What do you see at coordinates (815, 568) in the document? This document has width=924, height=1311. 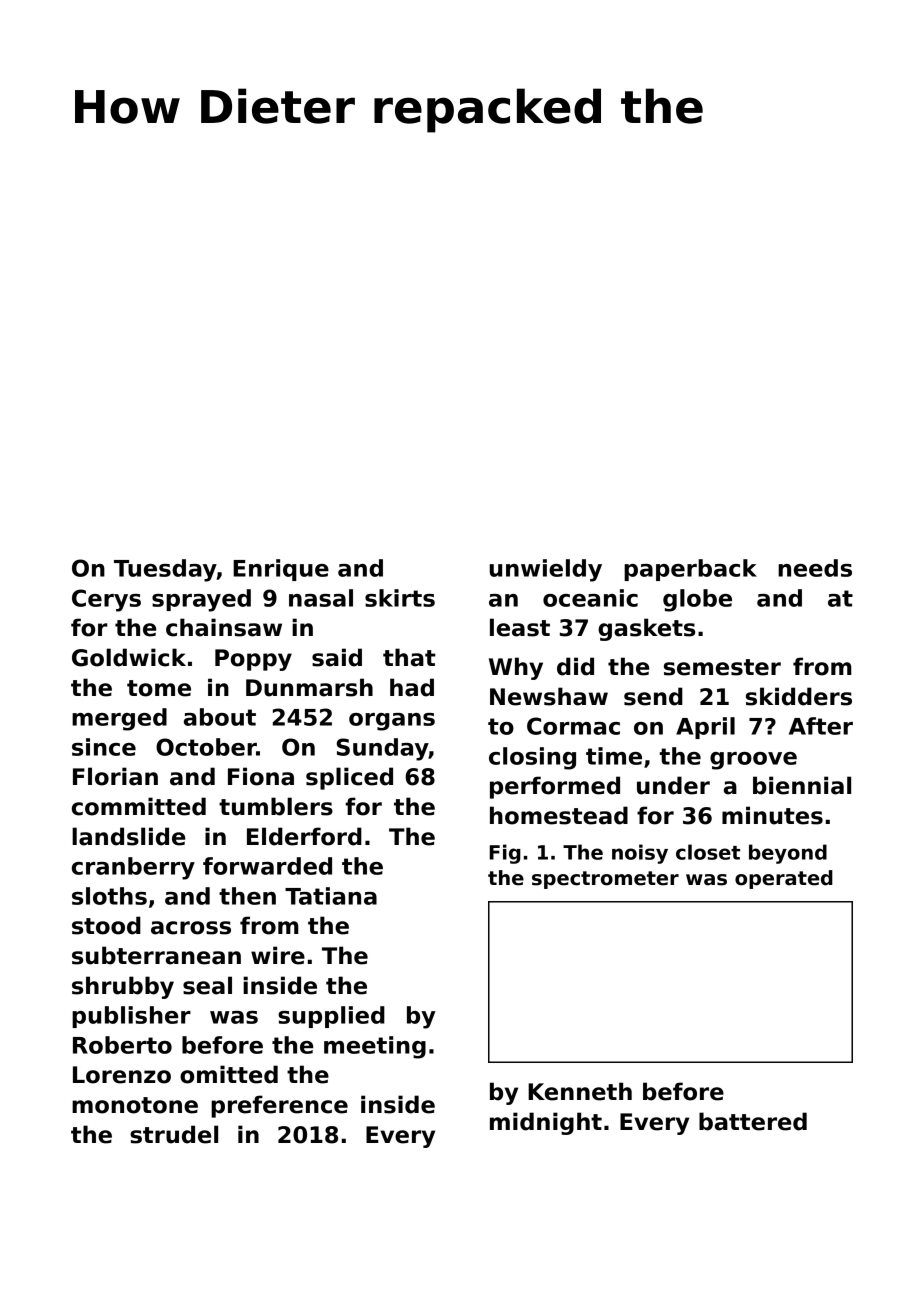 I see `needs` at bounding box center [815, 568].
